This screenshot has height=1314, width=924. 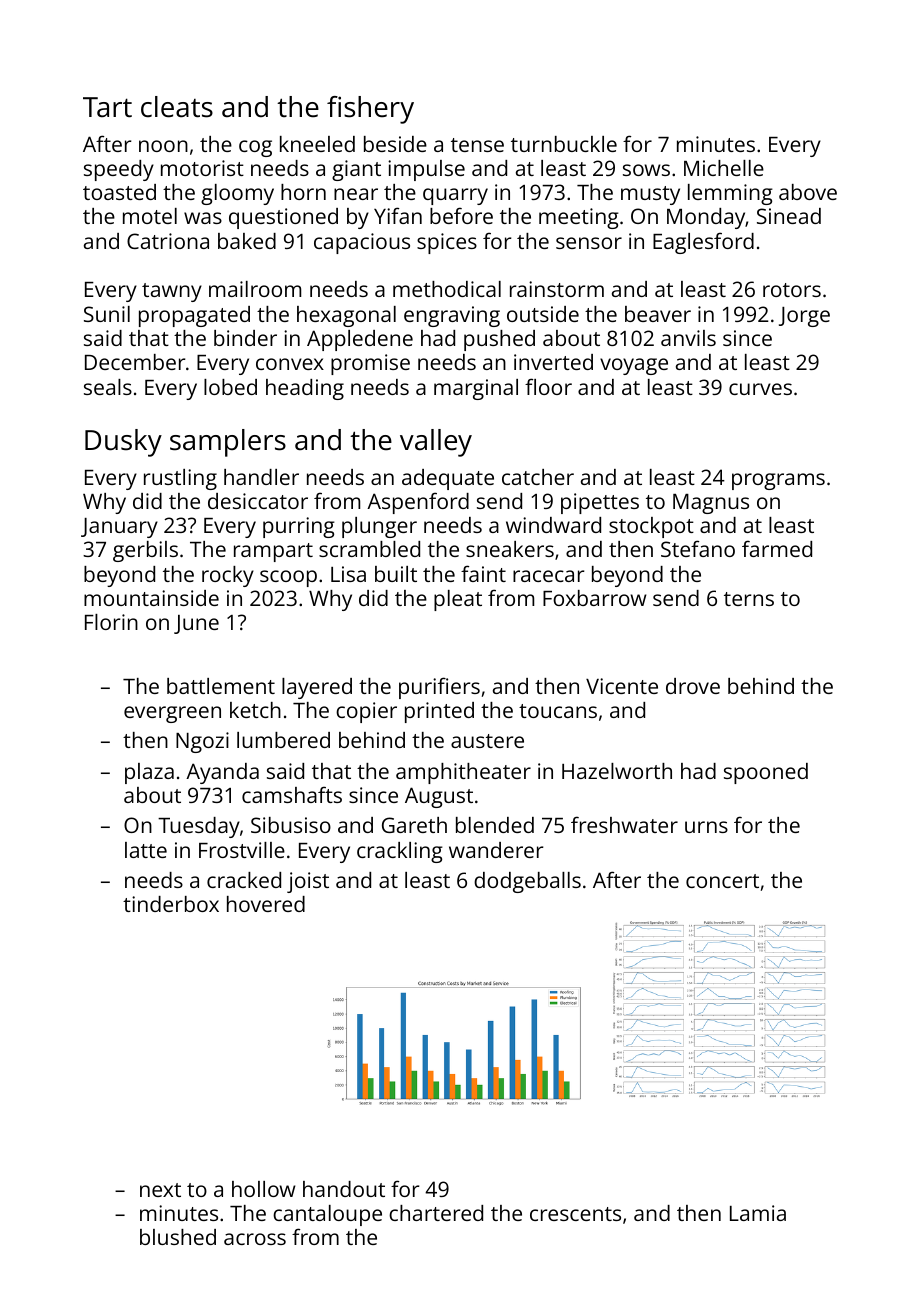 What do you see at coordinates (476, 389) in the screenshot?
I see `marginal` at bounding box center [476, 389].
